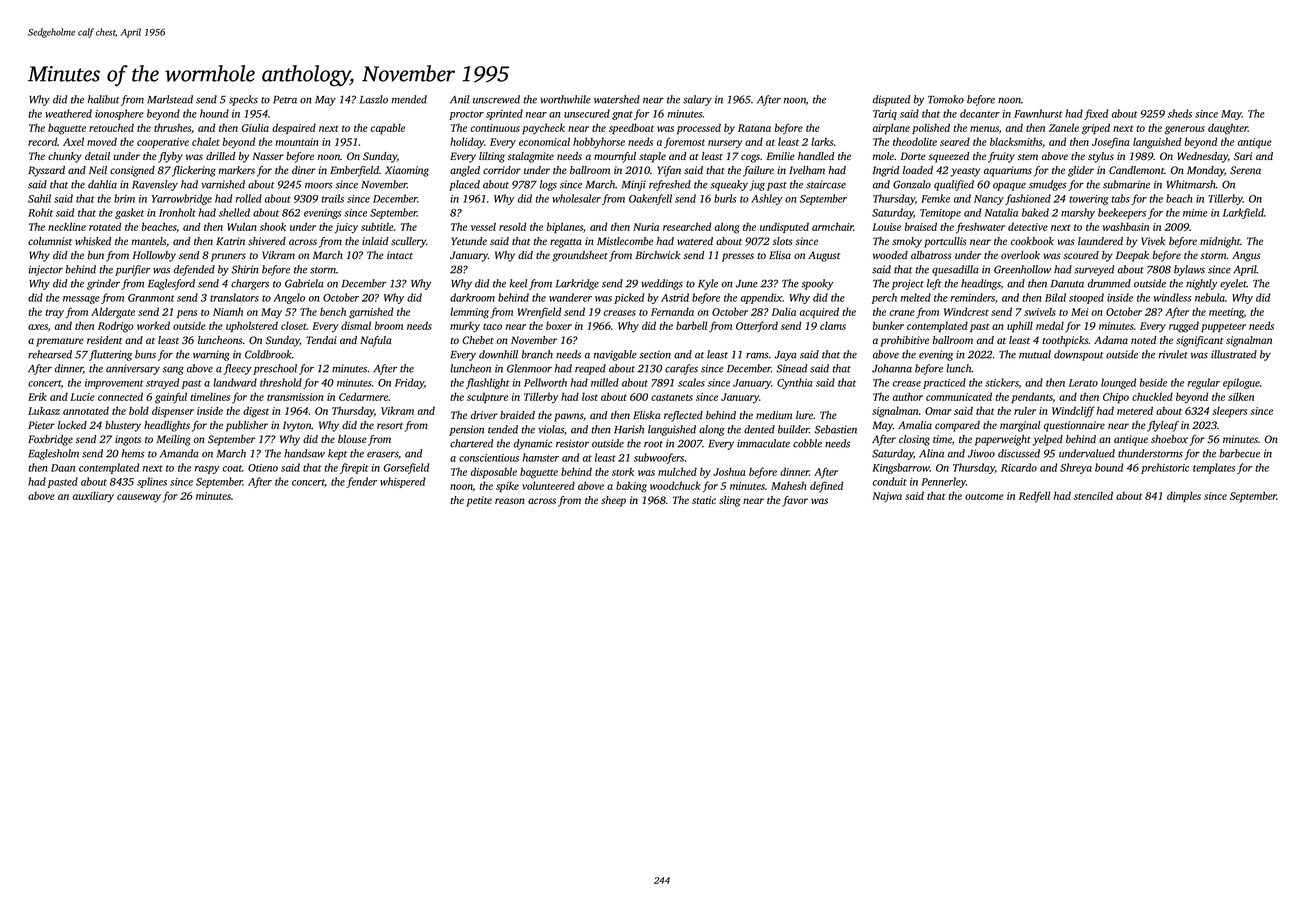 The image size is (1308, 924). Describe the element at coordinates (794, 383) in the screenshot. I see `Cynthia` at that location.
